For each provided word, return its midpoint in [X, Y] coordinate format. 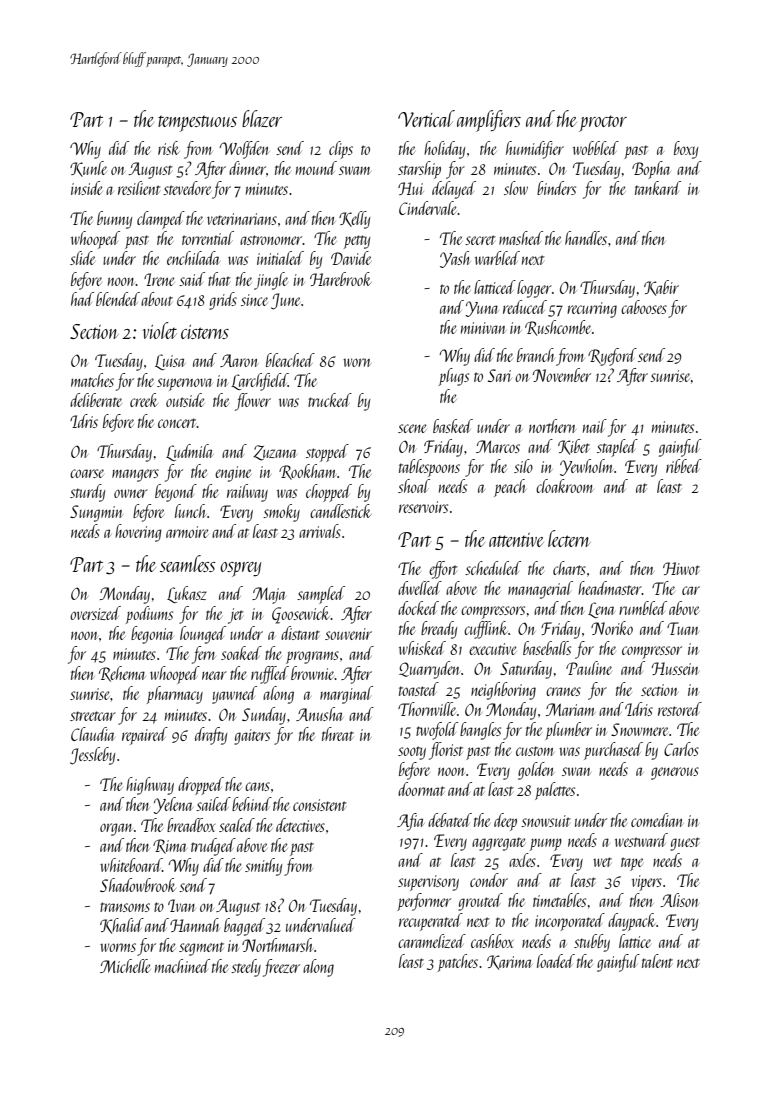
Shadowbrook [137, 885]
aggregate [498, 844]
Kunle [88, 169]
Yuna [481, 309]
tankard [658, 188]
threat [338, 734]
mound [316, 168]
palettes [555, 791]
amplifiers [489, 121]
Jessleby [92, 756]
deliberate [96, 400]
